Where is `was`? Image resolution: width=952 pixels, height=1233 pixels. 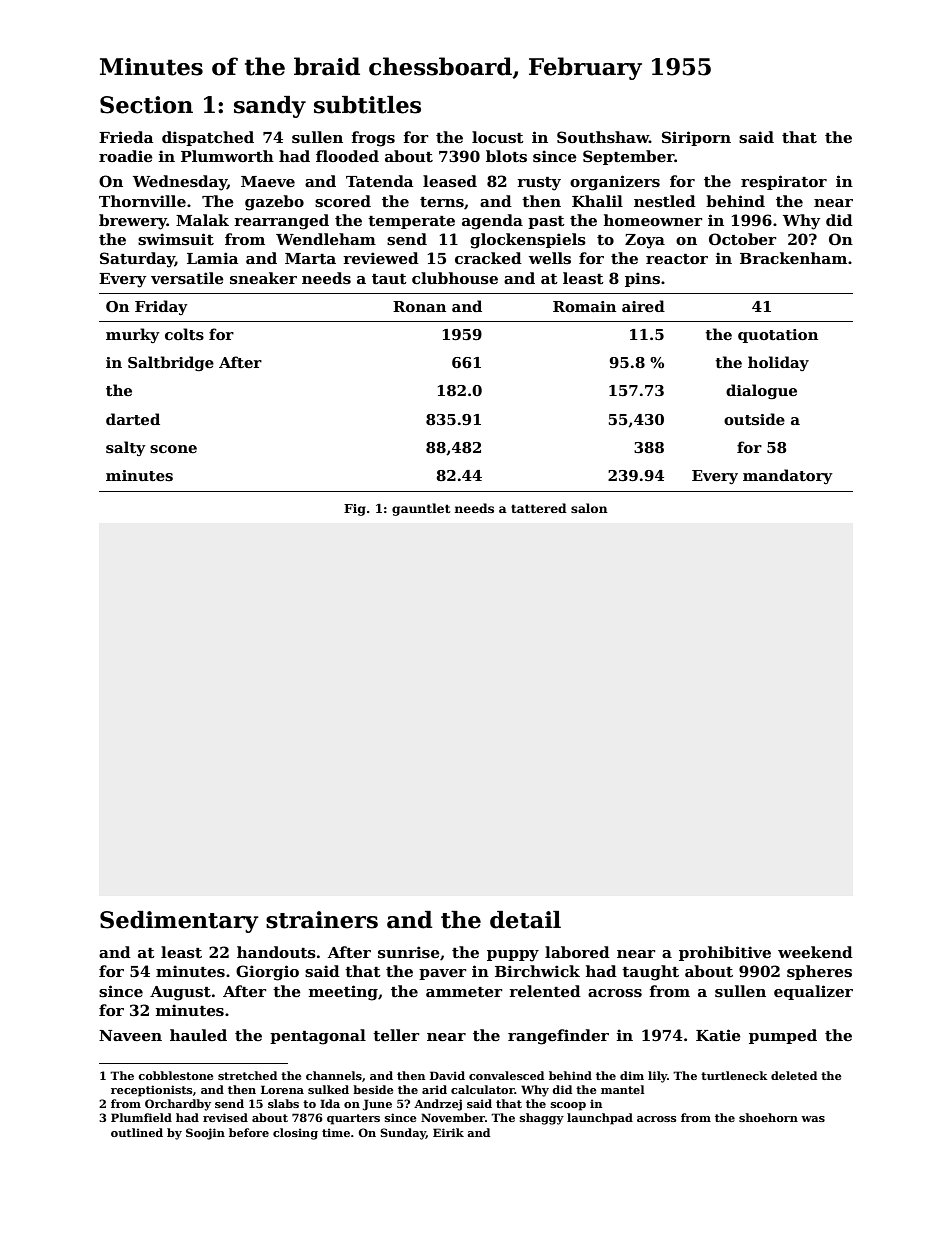
was is located at coordinates (813, 1119).
